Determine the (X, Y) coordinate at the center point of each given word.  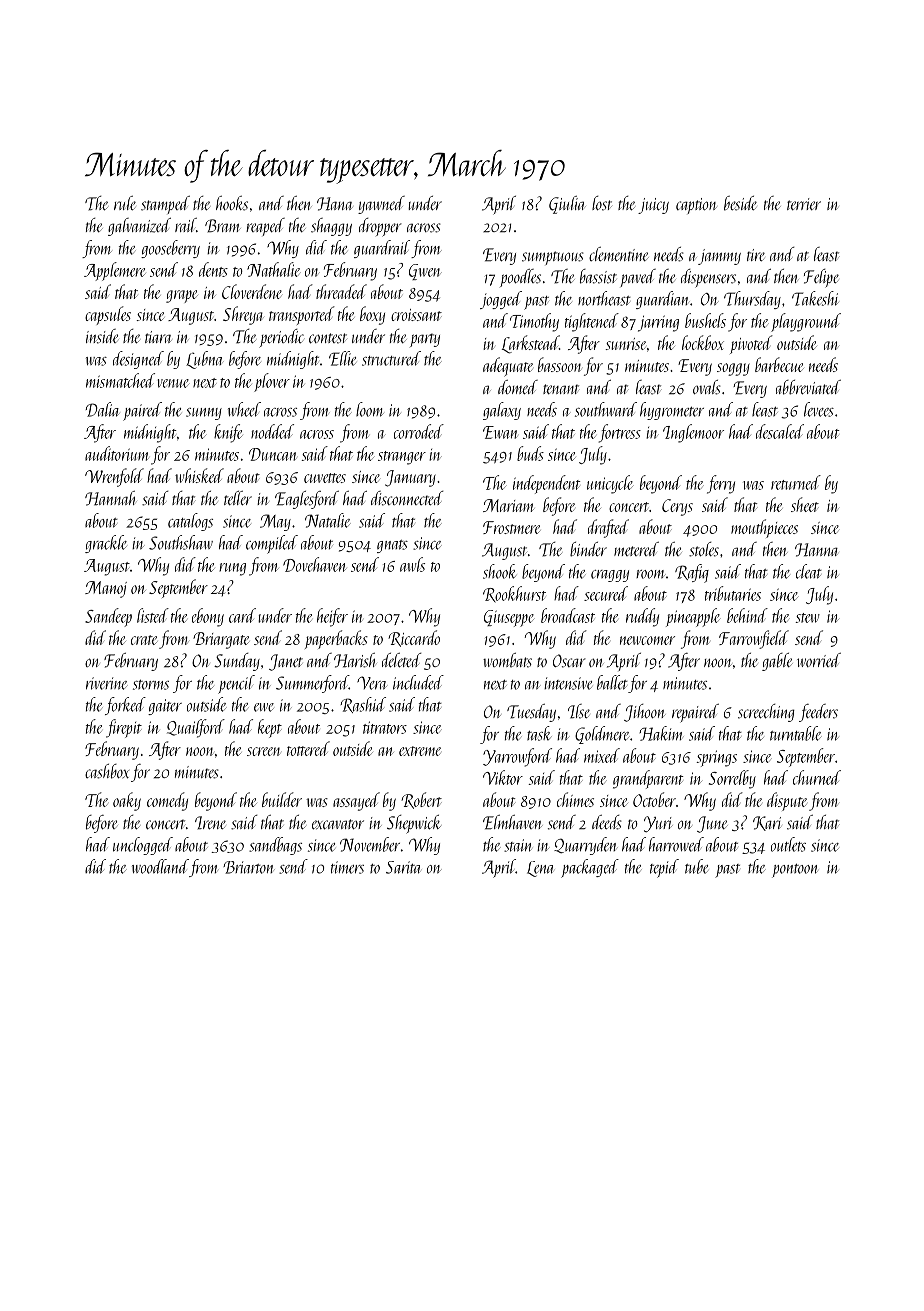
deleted (401, 660)
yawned (381, 205)
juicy (653, 206)
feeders (818, 713)
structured (391, 358)
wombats (507, 660)
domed (518, 387)
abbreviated (808, 387)
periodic (281, 338)
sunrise (625, 344)
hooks (232, 203)
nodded (272, 431)
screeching (766, 713)
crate (144, 640)
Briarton (249, 867)
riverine (107, 683)
